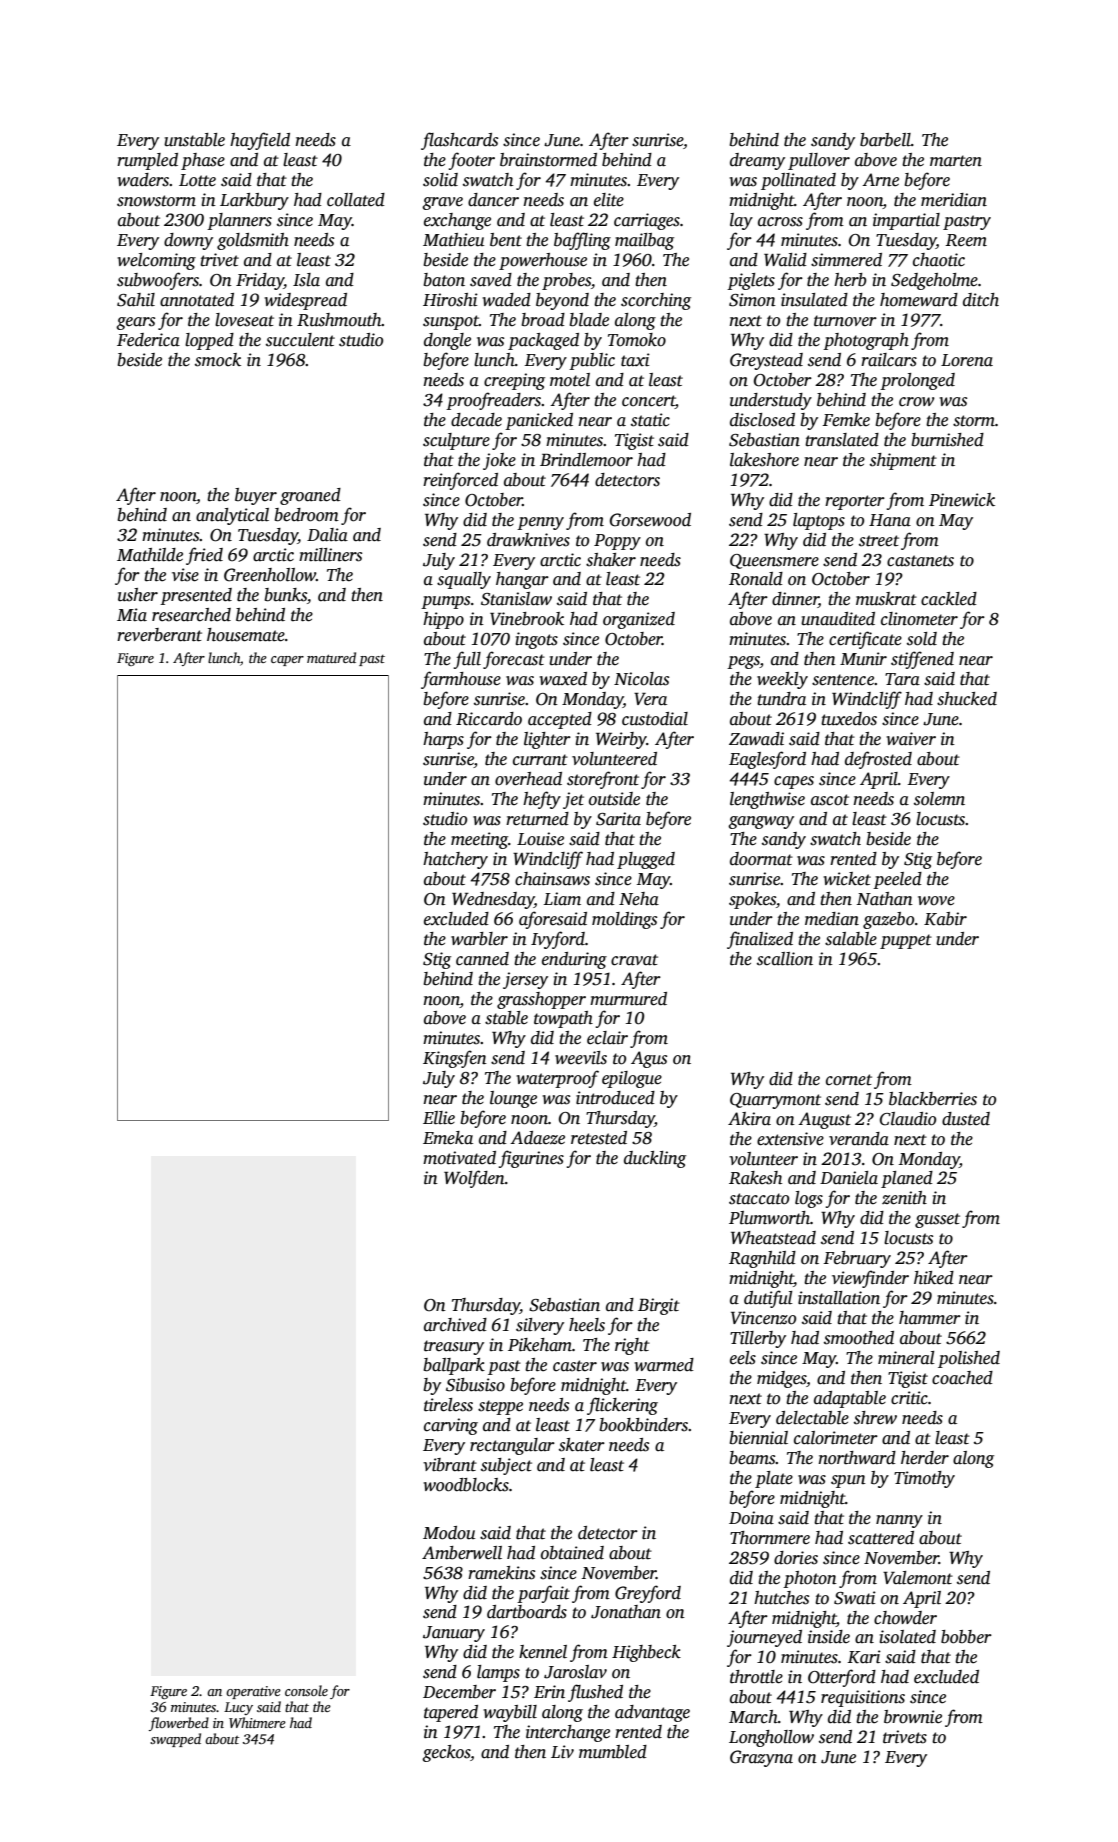 The width and height of the page is (1118, 1842). Describe the element at coordinates (179, 1724) in the page. I see `flowerbed` at that location.
